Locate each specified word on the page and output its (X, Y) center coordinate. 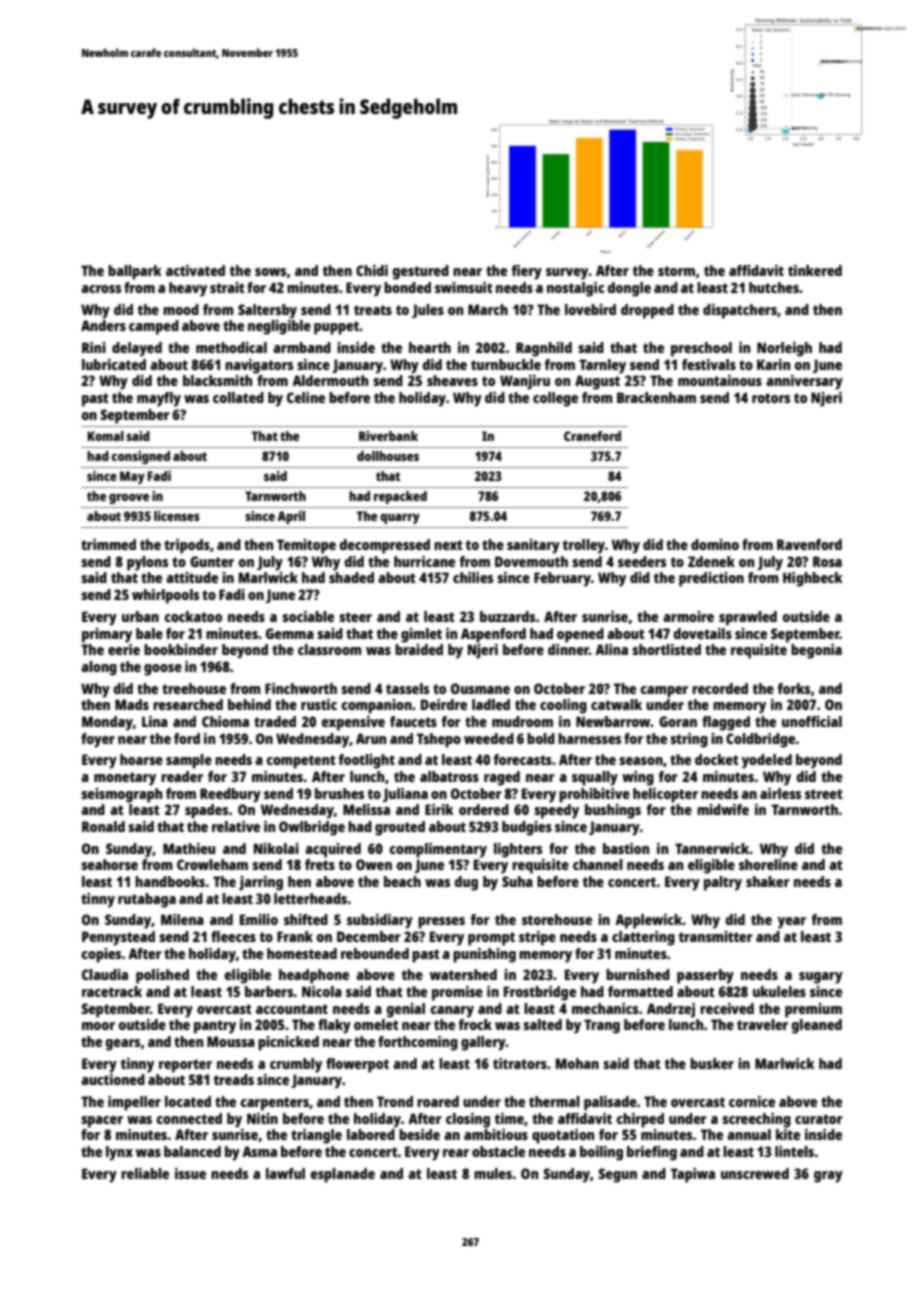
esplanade (343, 1175)
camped (154, 327)
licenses (177, 516)
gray (828, 1177)
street (824, 794)
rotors (771, 398)
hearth (430, 347)
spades (206, 811)
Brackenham (656, 397)
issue (190, 1173)
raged (502, 778)
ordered (484, 809)
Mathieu (189, 848)
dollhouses (388, 456)
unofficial (812, 721)
